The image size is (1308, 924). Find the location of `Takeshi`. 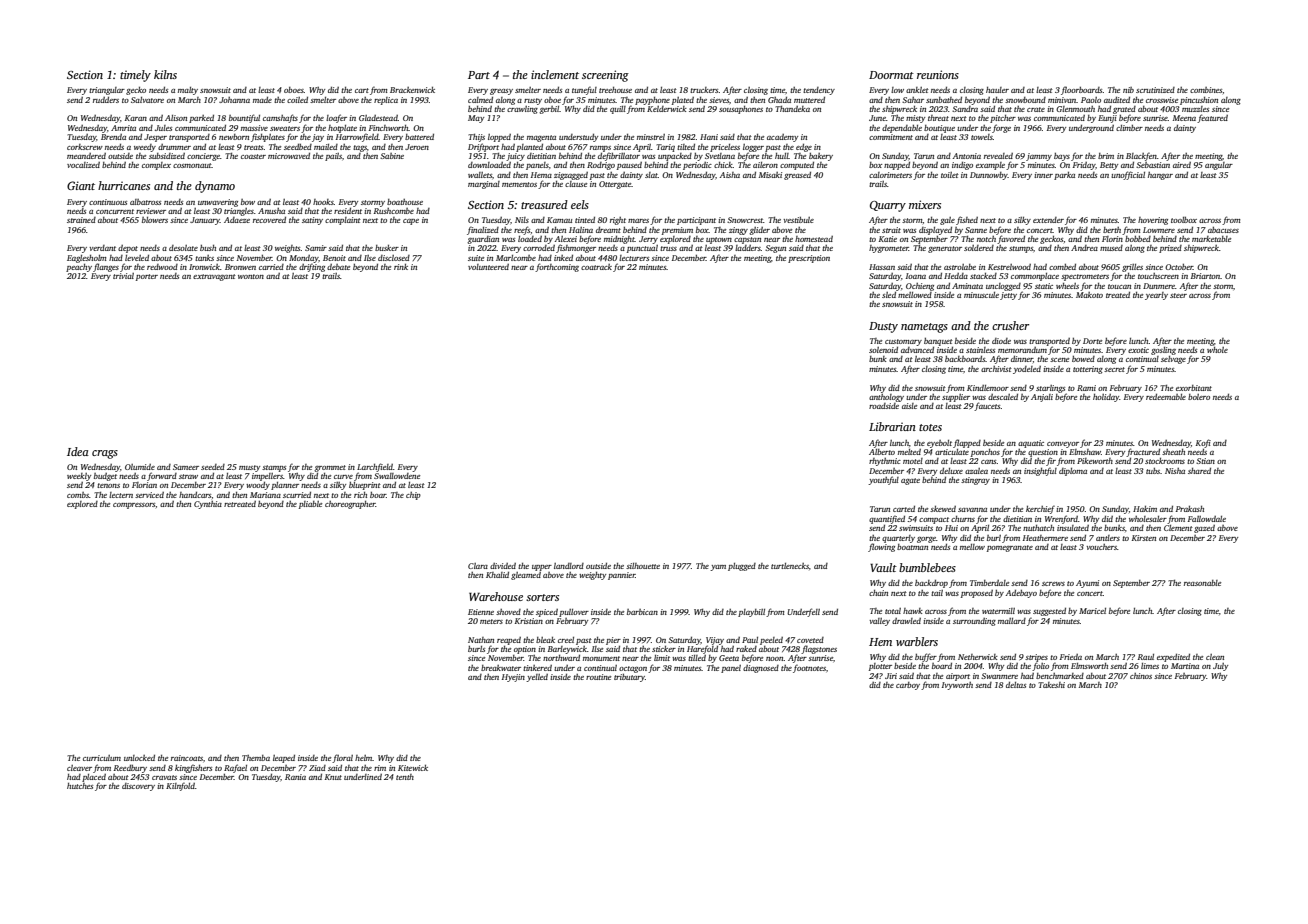

Takeshi is located at coordinates (1052, 685).
